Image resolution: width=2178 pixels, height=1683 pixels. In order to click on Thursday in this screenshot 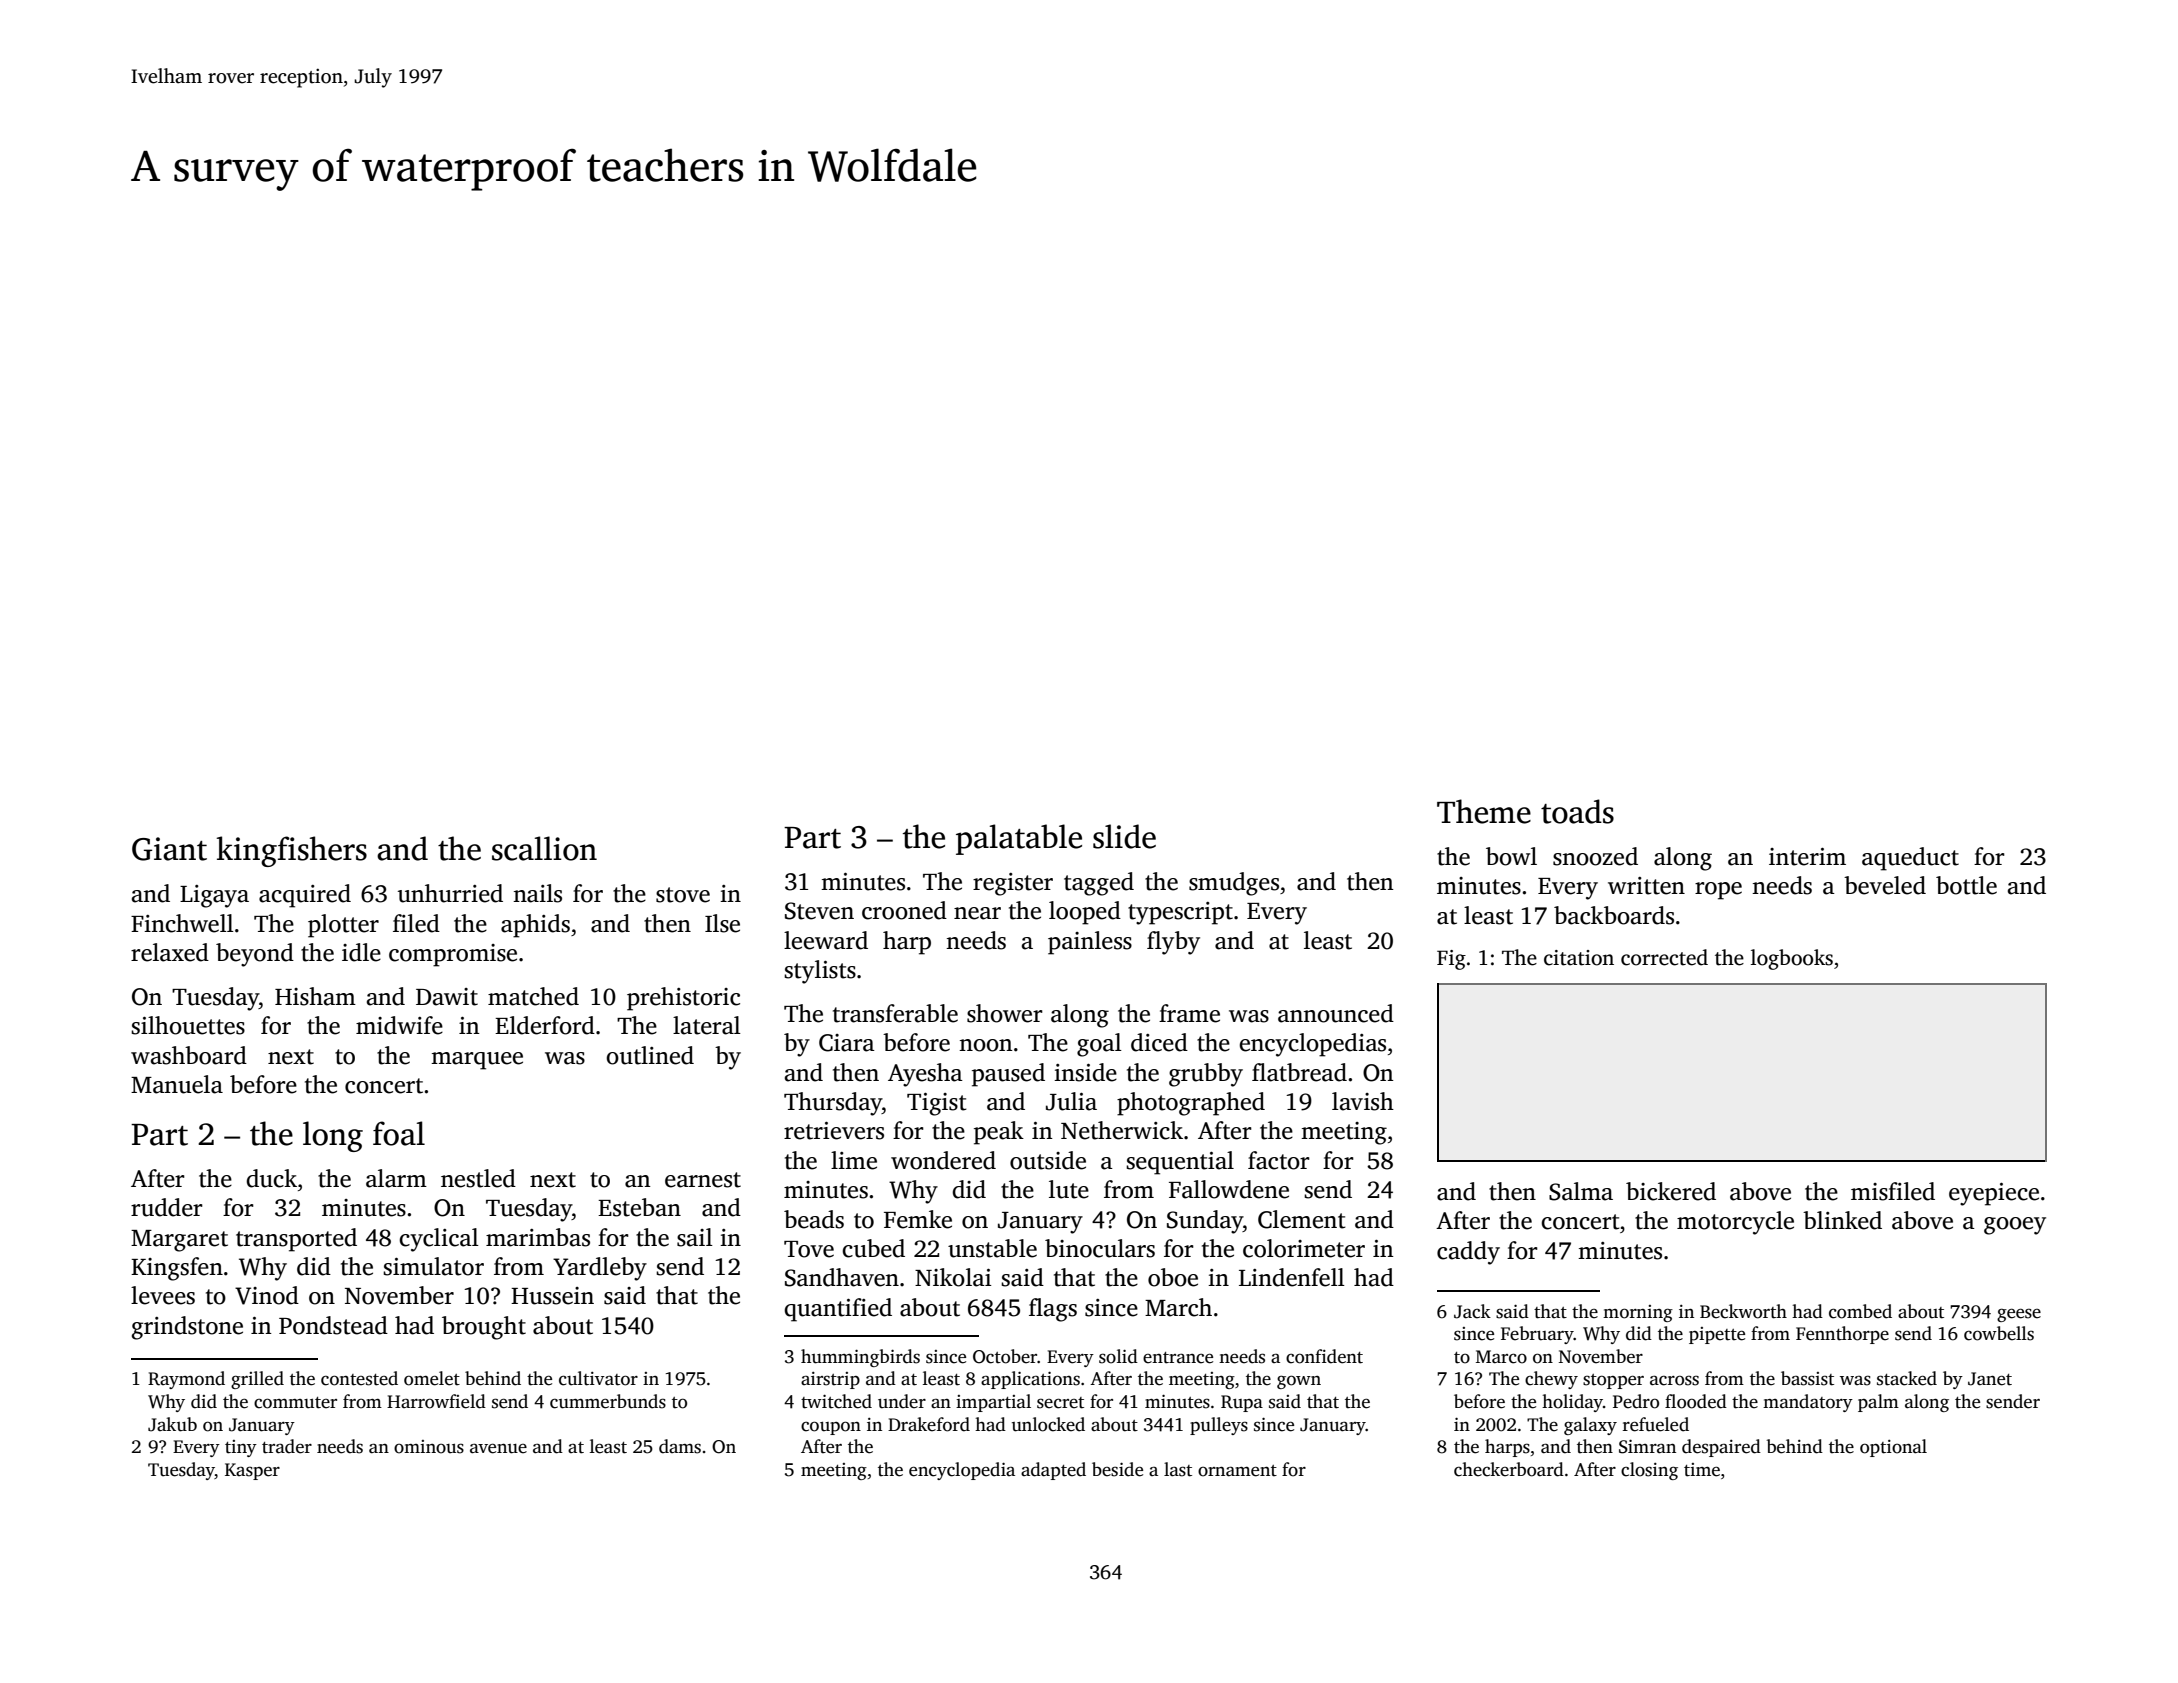, I will do `click(833, 1104)`.
